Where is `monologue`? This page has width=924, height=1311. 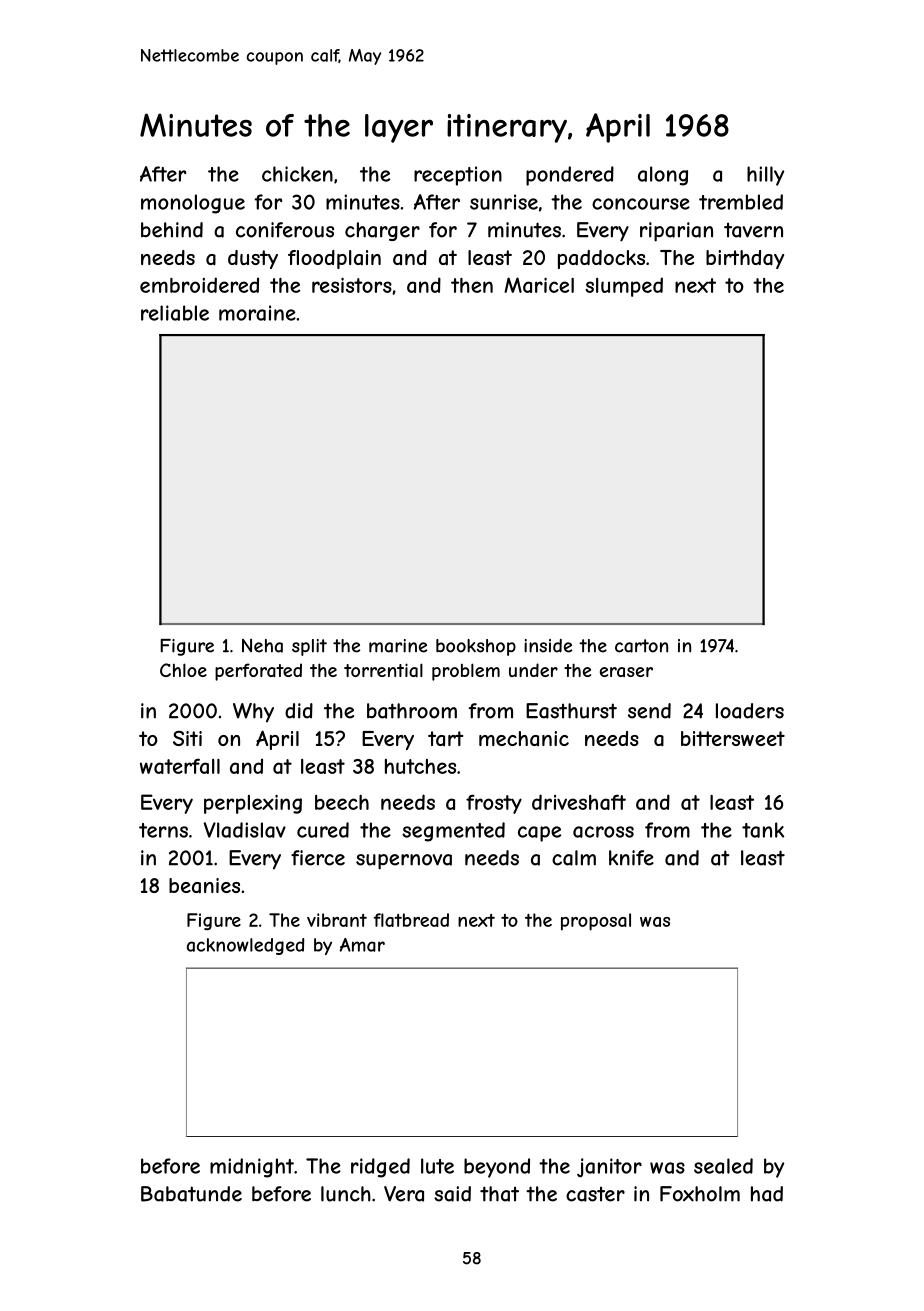
monologue is located at coordinates (193, 204).
